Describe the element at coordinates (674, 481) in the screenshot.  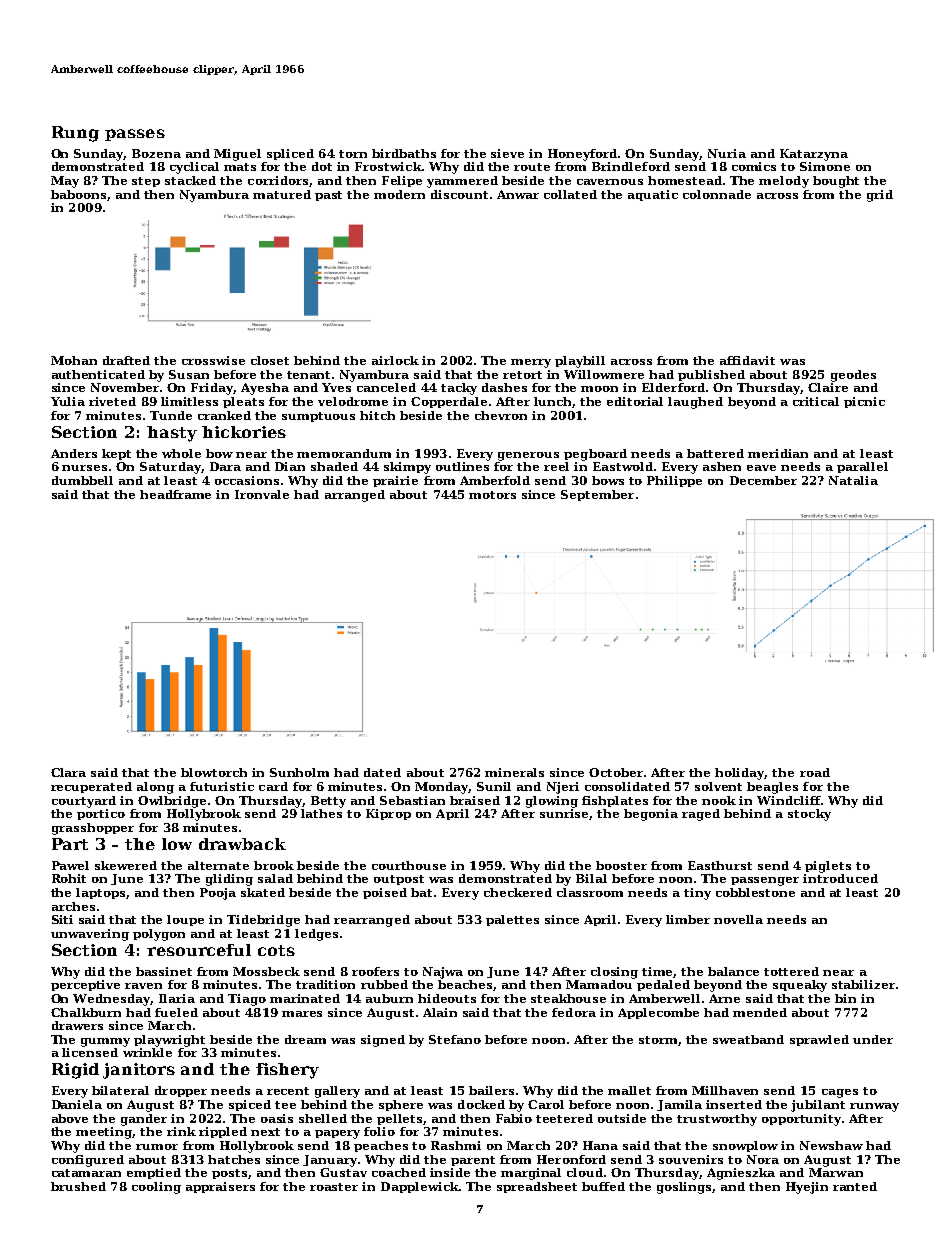
I see `Philippe` at that location.
